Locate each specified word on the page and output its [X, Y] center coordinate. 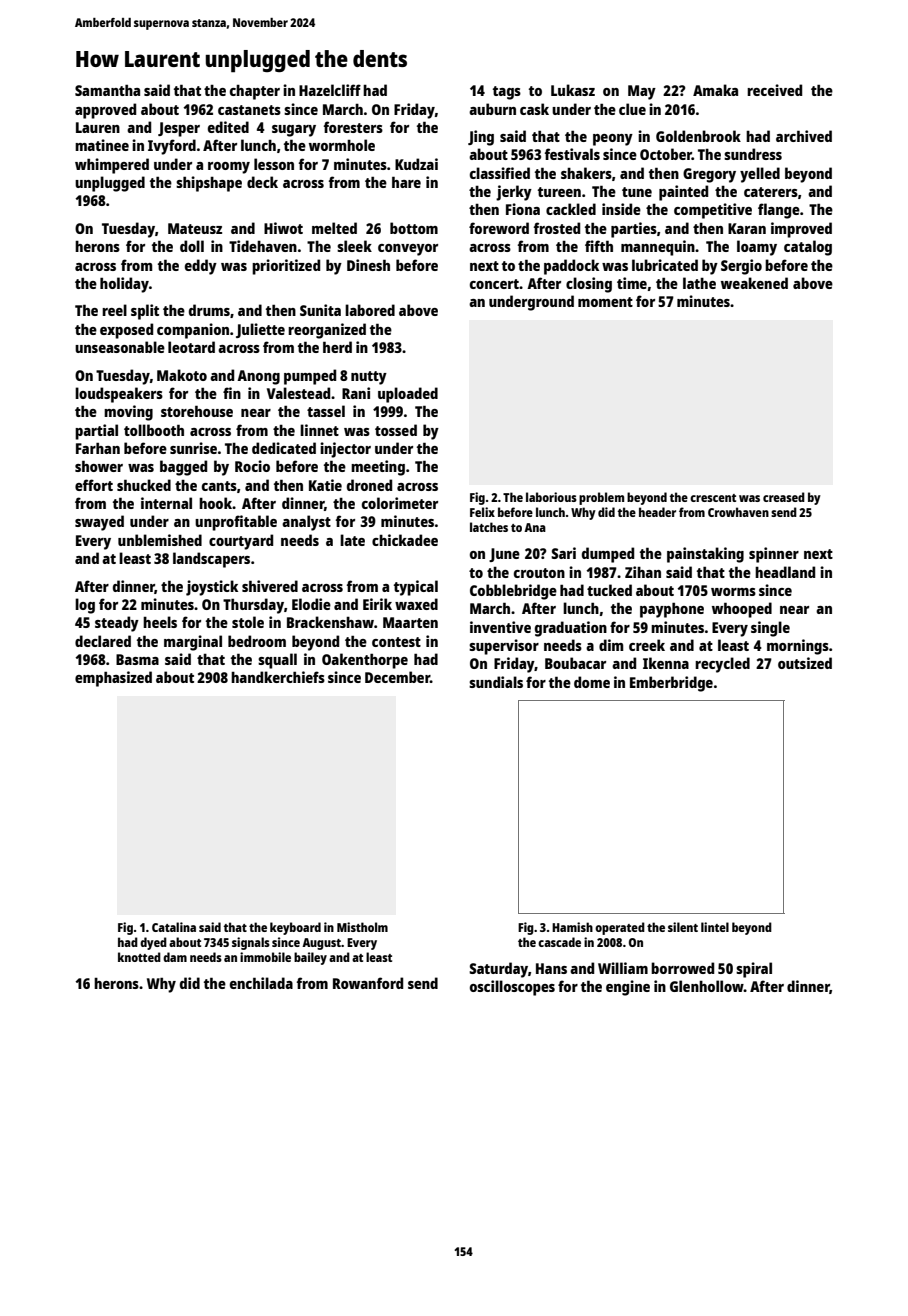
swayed [99, 523]
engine [628, 988]
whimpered [112, 166]
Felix [482, 512]
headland [785, 572]
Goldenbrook [698, 136]
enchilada [261, 983]
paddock [571, 267]
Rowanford [368, 983]
